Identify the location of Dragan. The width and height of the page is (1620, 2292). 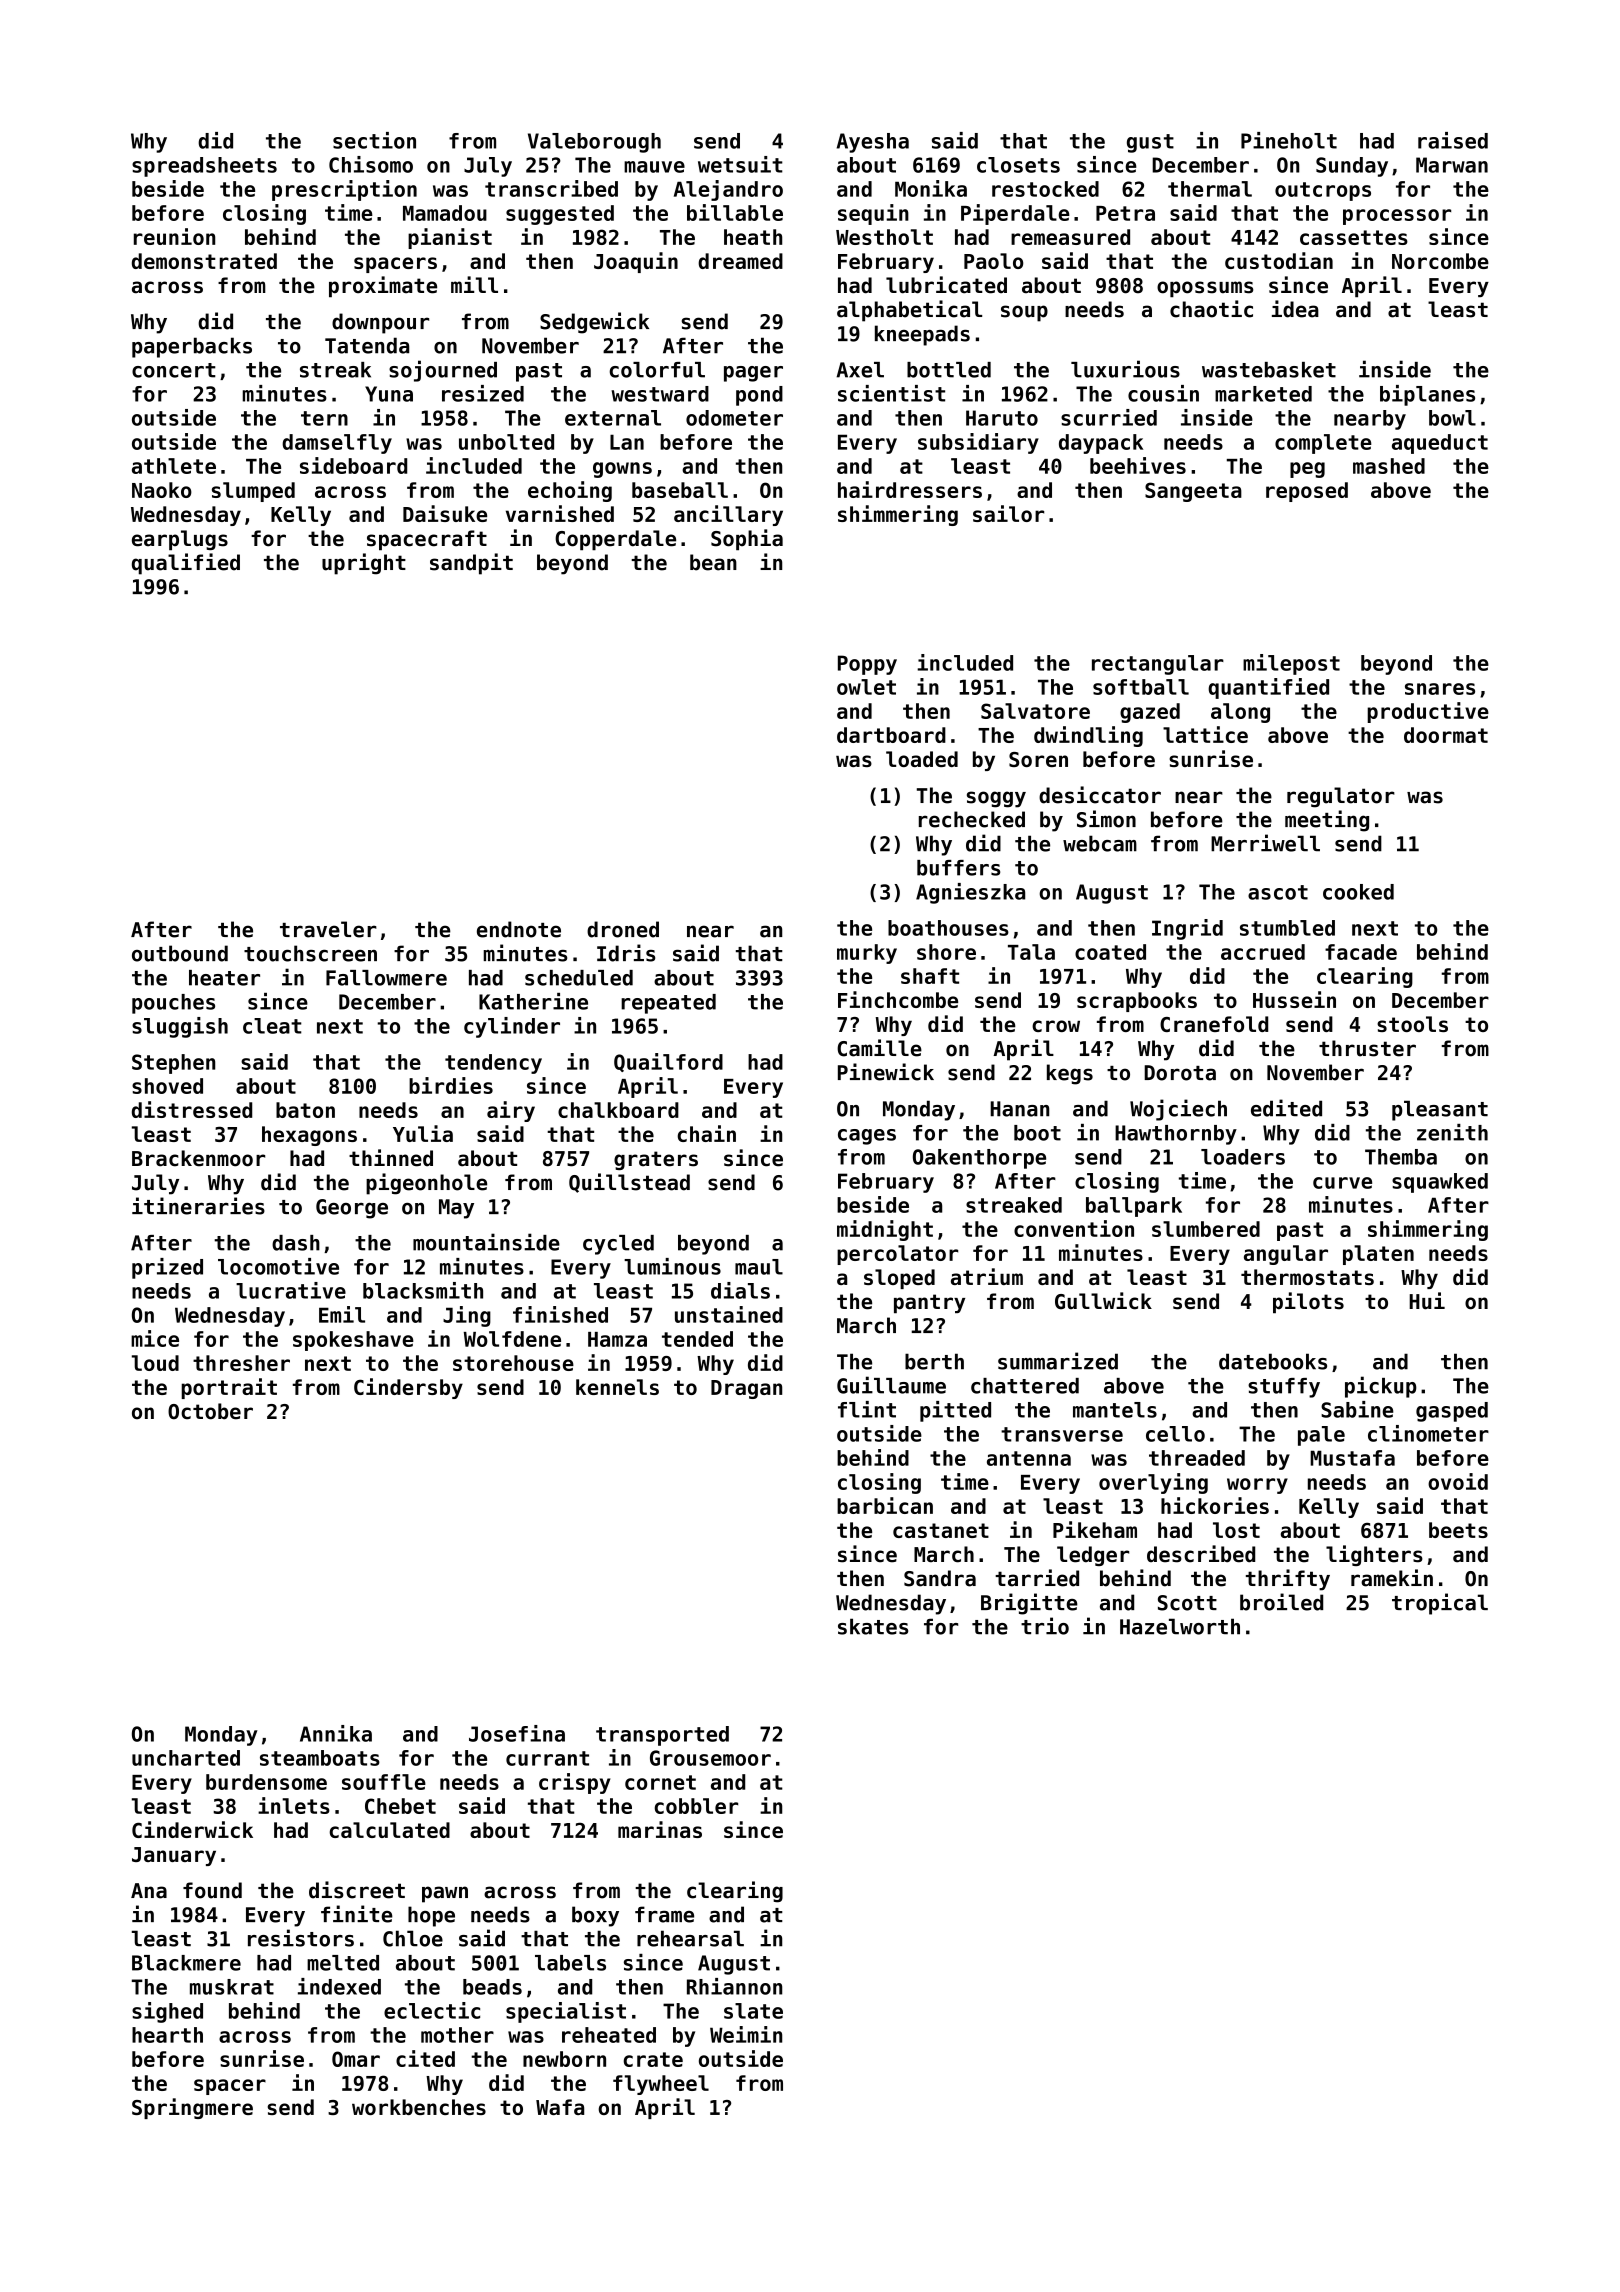
(746, 1389).
